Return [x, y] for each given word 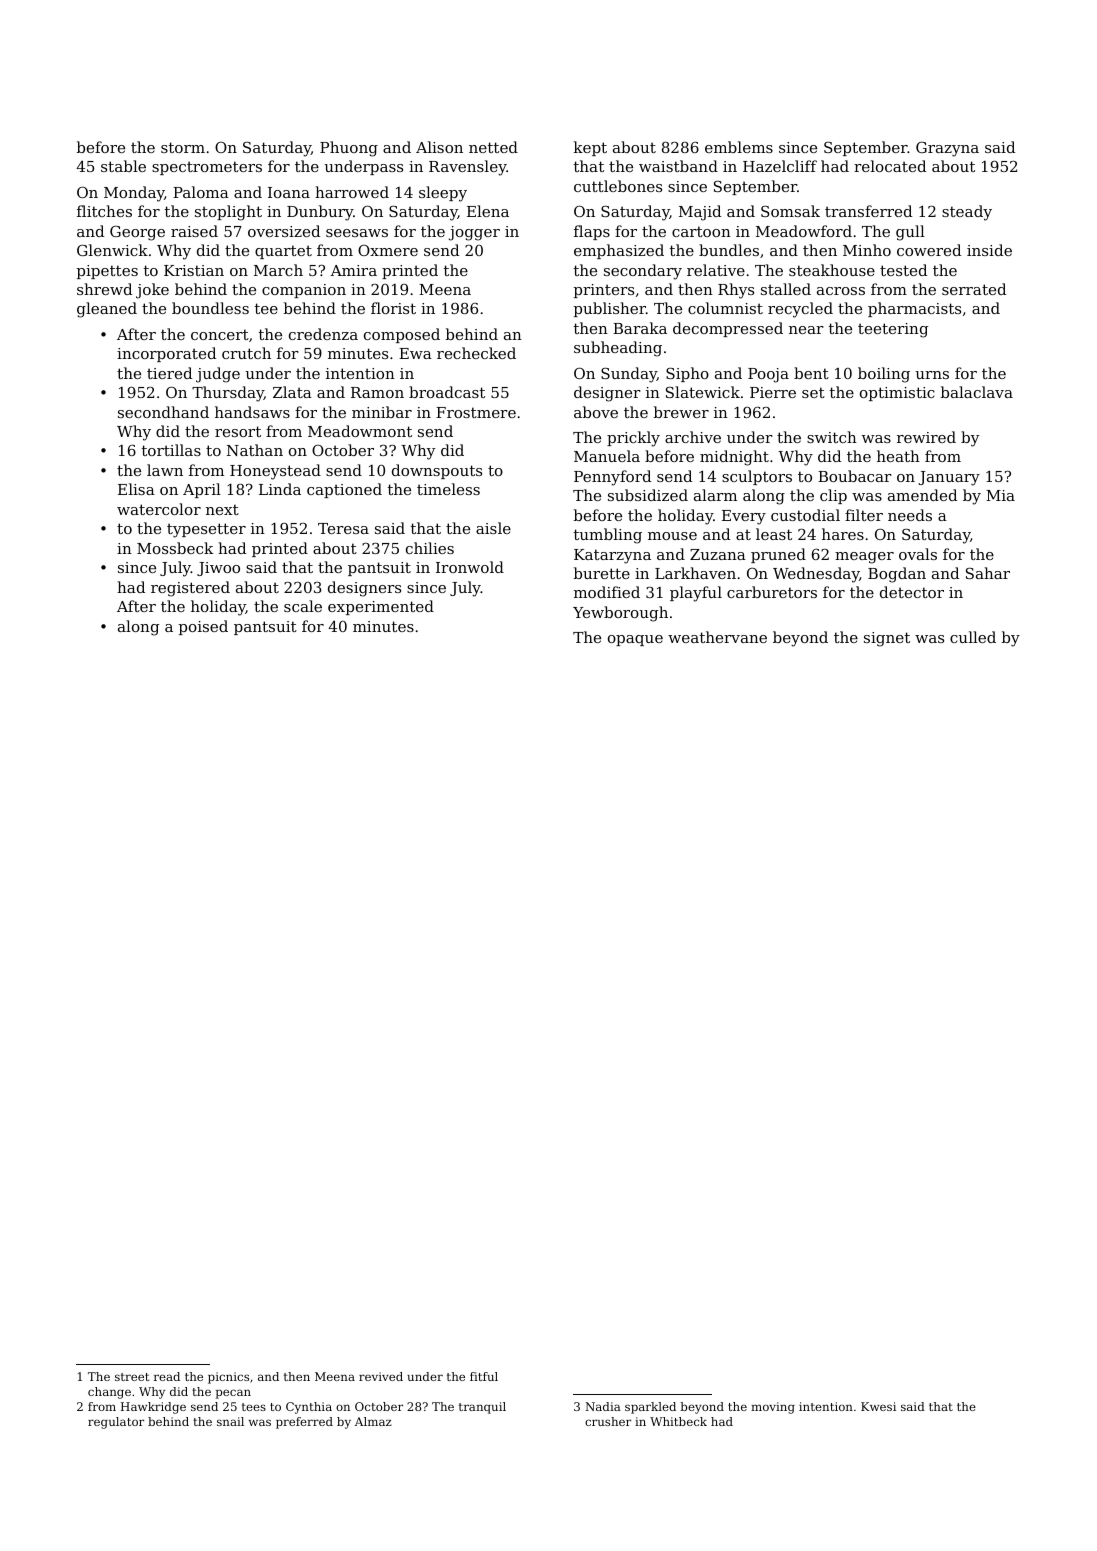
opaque [635, 640]
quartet [283, 252]
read [167, 1376]
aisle [493, 528]
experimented [381, 607]
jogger [474, 233]
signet [887, 639]
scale [303, 606]
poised [203, 627]
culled [973, 637]
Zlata [292, 392]
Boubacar [855, 476]
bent [811, 373]
